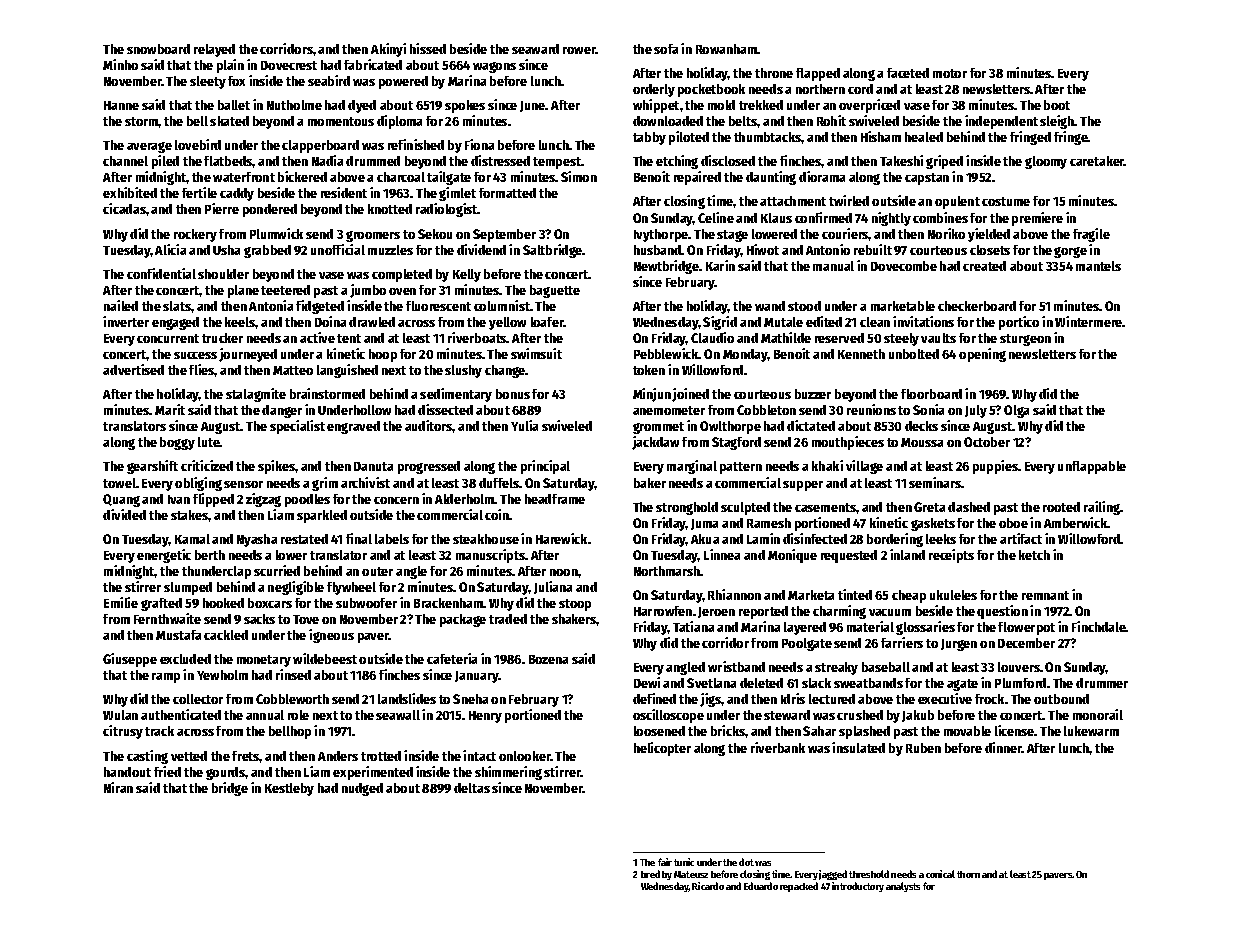  I want to click on July, so click(976, 411).
